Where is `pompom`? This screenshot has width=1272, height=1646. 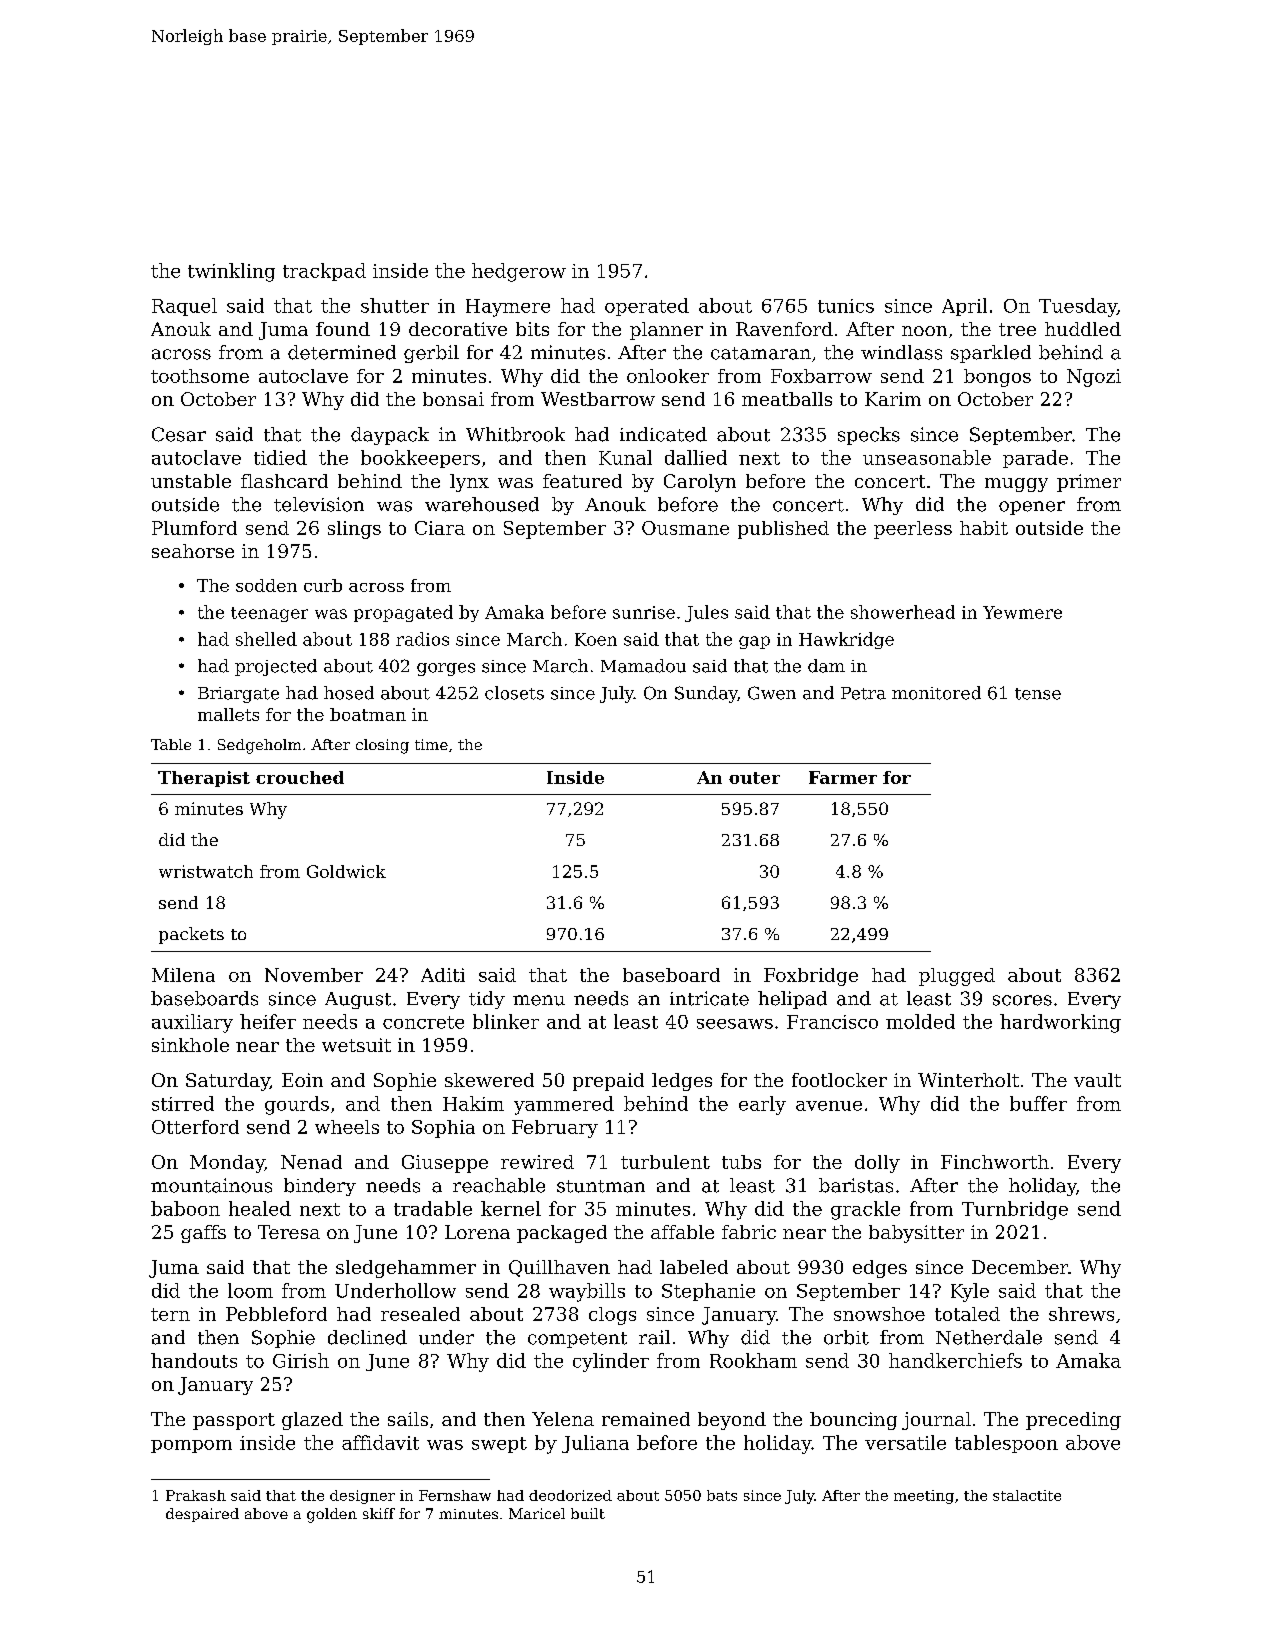
pompom is located at coordinates (191, 1446).
